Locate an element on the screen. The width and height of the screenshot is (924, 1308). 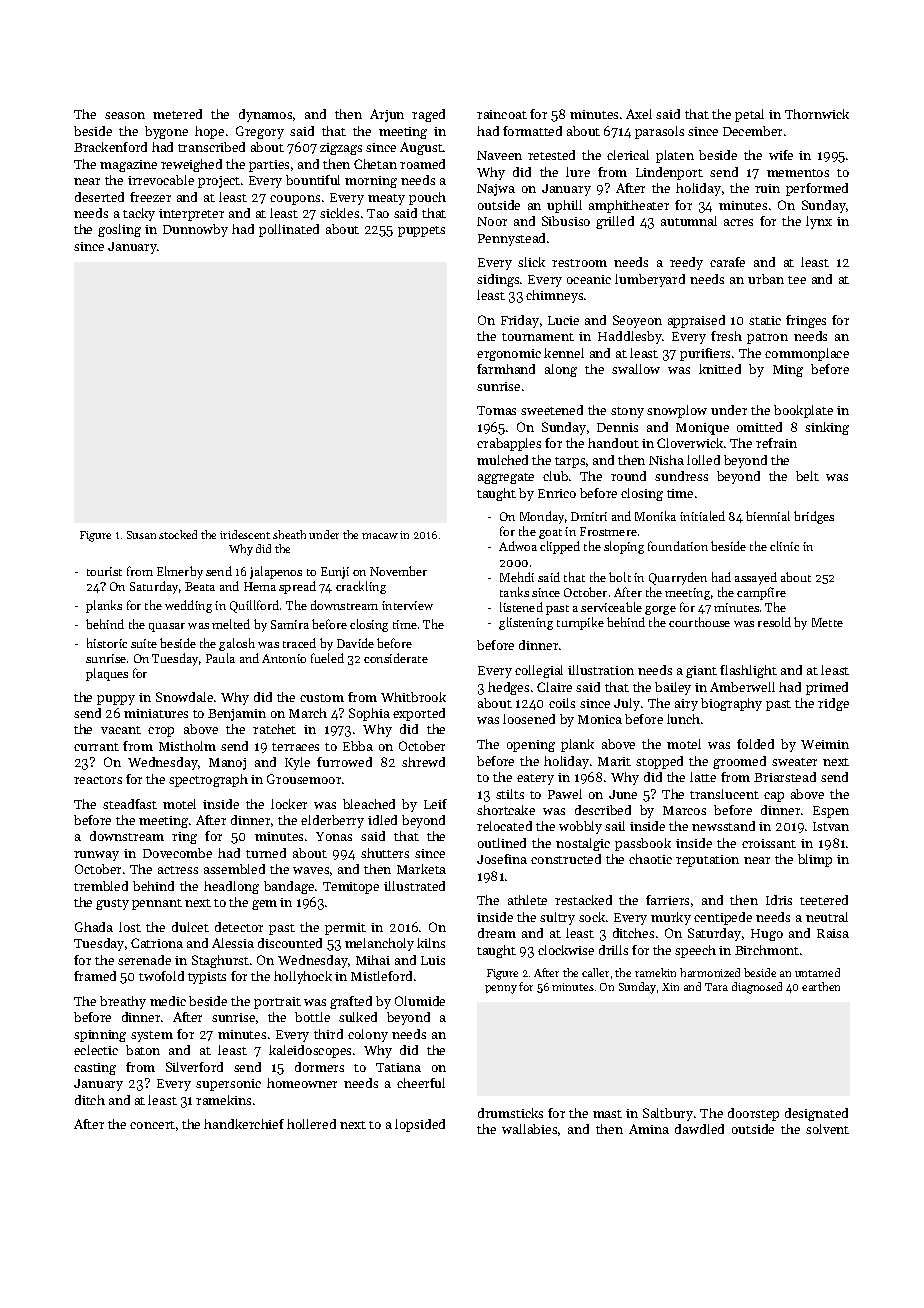
melancholy is located at coordinates (379, 944).
